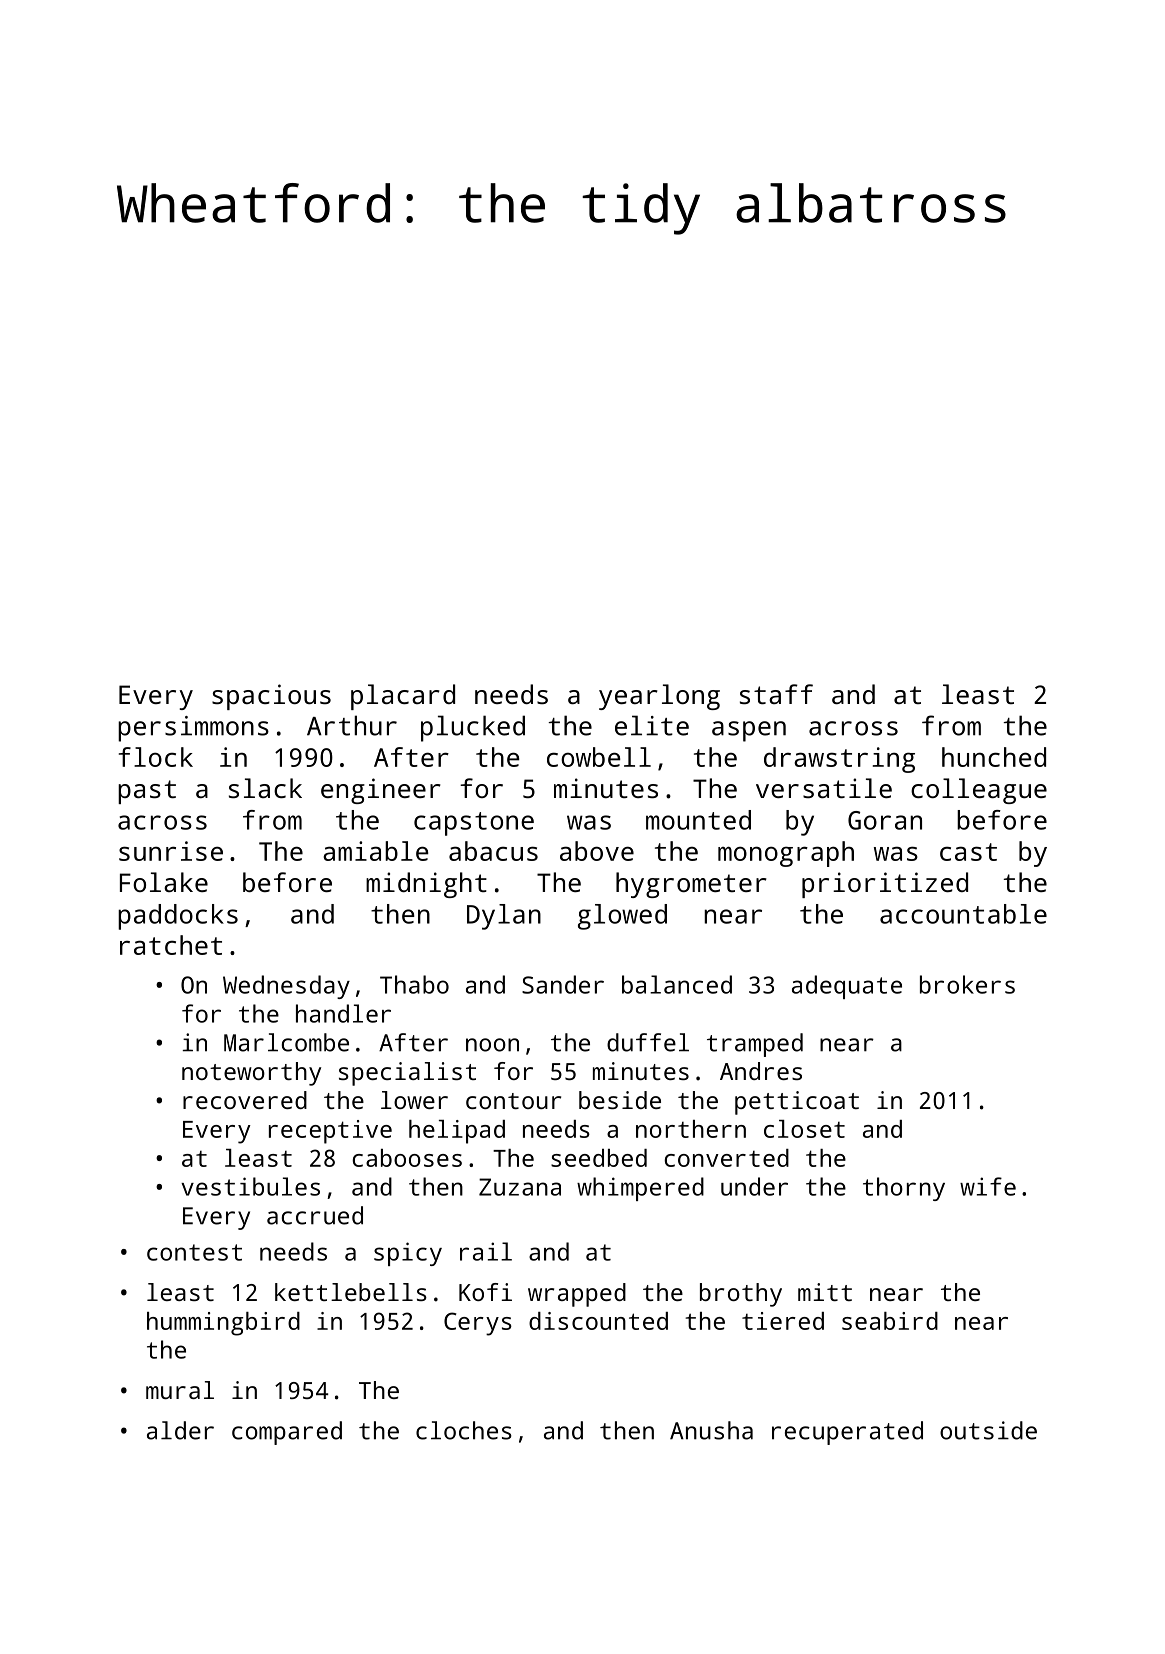  Describe the element at coordinates (352, 725) in the page. I see `Arthur` at that location.
